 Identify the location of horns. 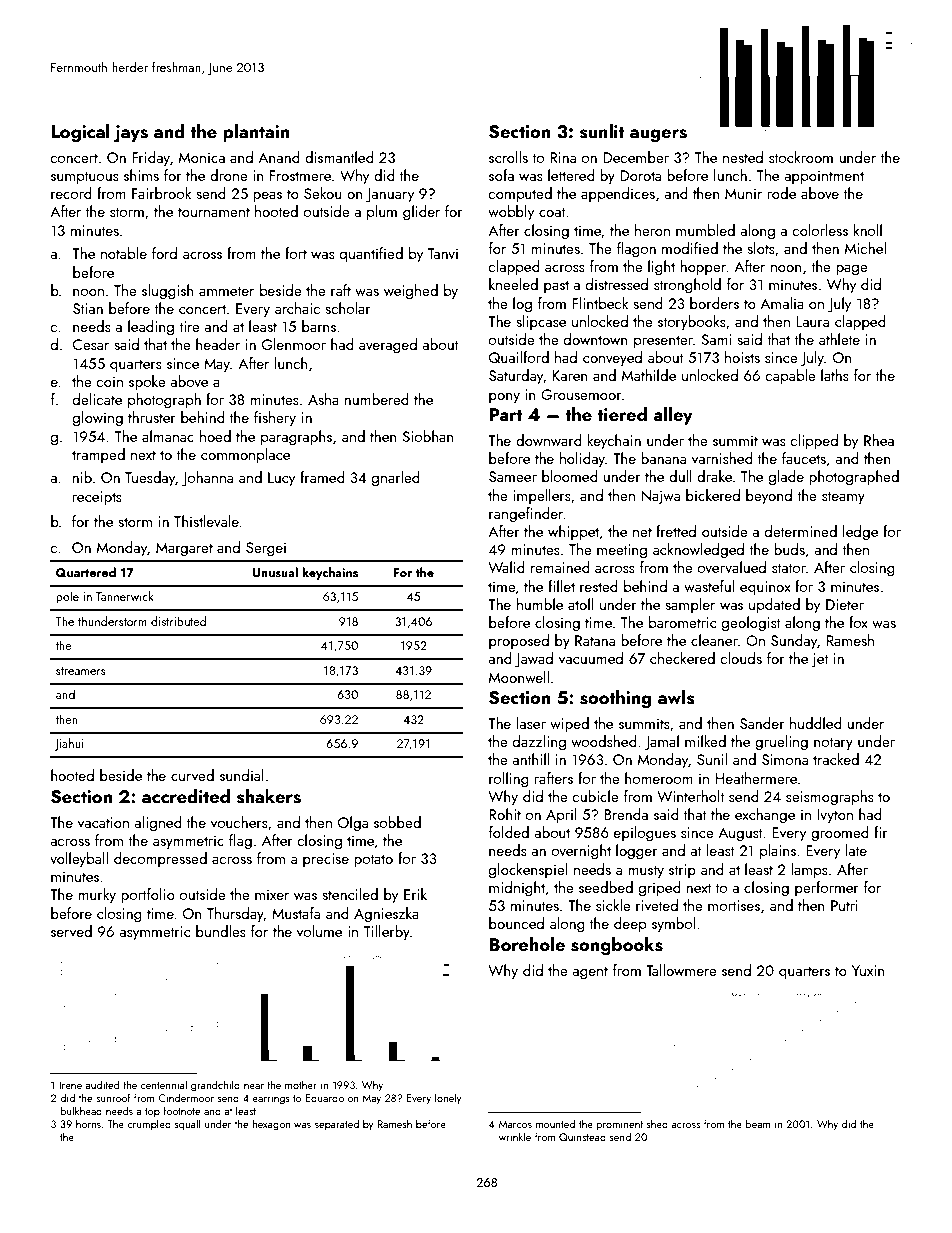
(88, 1123).
